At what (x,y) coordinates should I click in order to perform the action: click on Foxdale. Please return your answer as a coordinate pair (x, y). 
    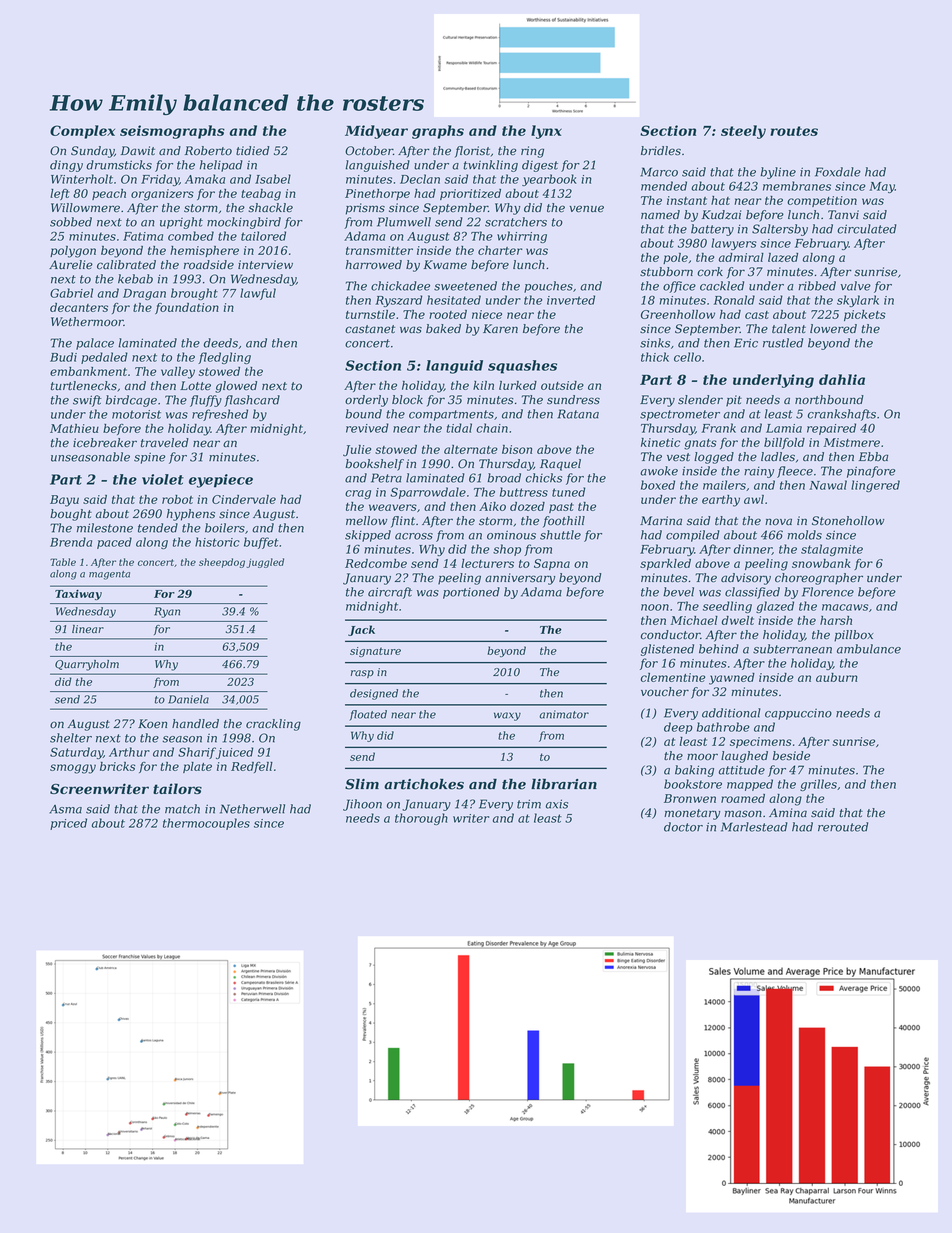
    Looking at the image, I should click on (838, 172).
